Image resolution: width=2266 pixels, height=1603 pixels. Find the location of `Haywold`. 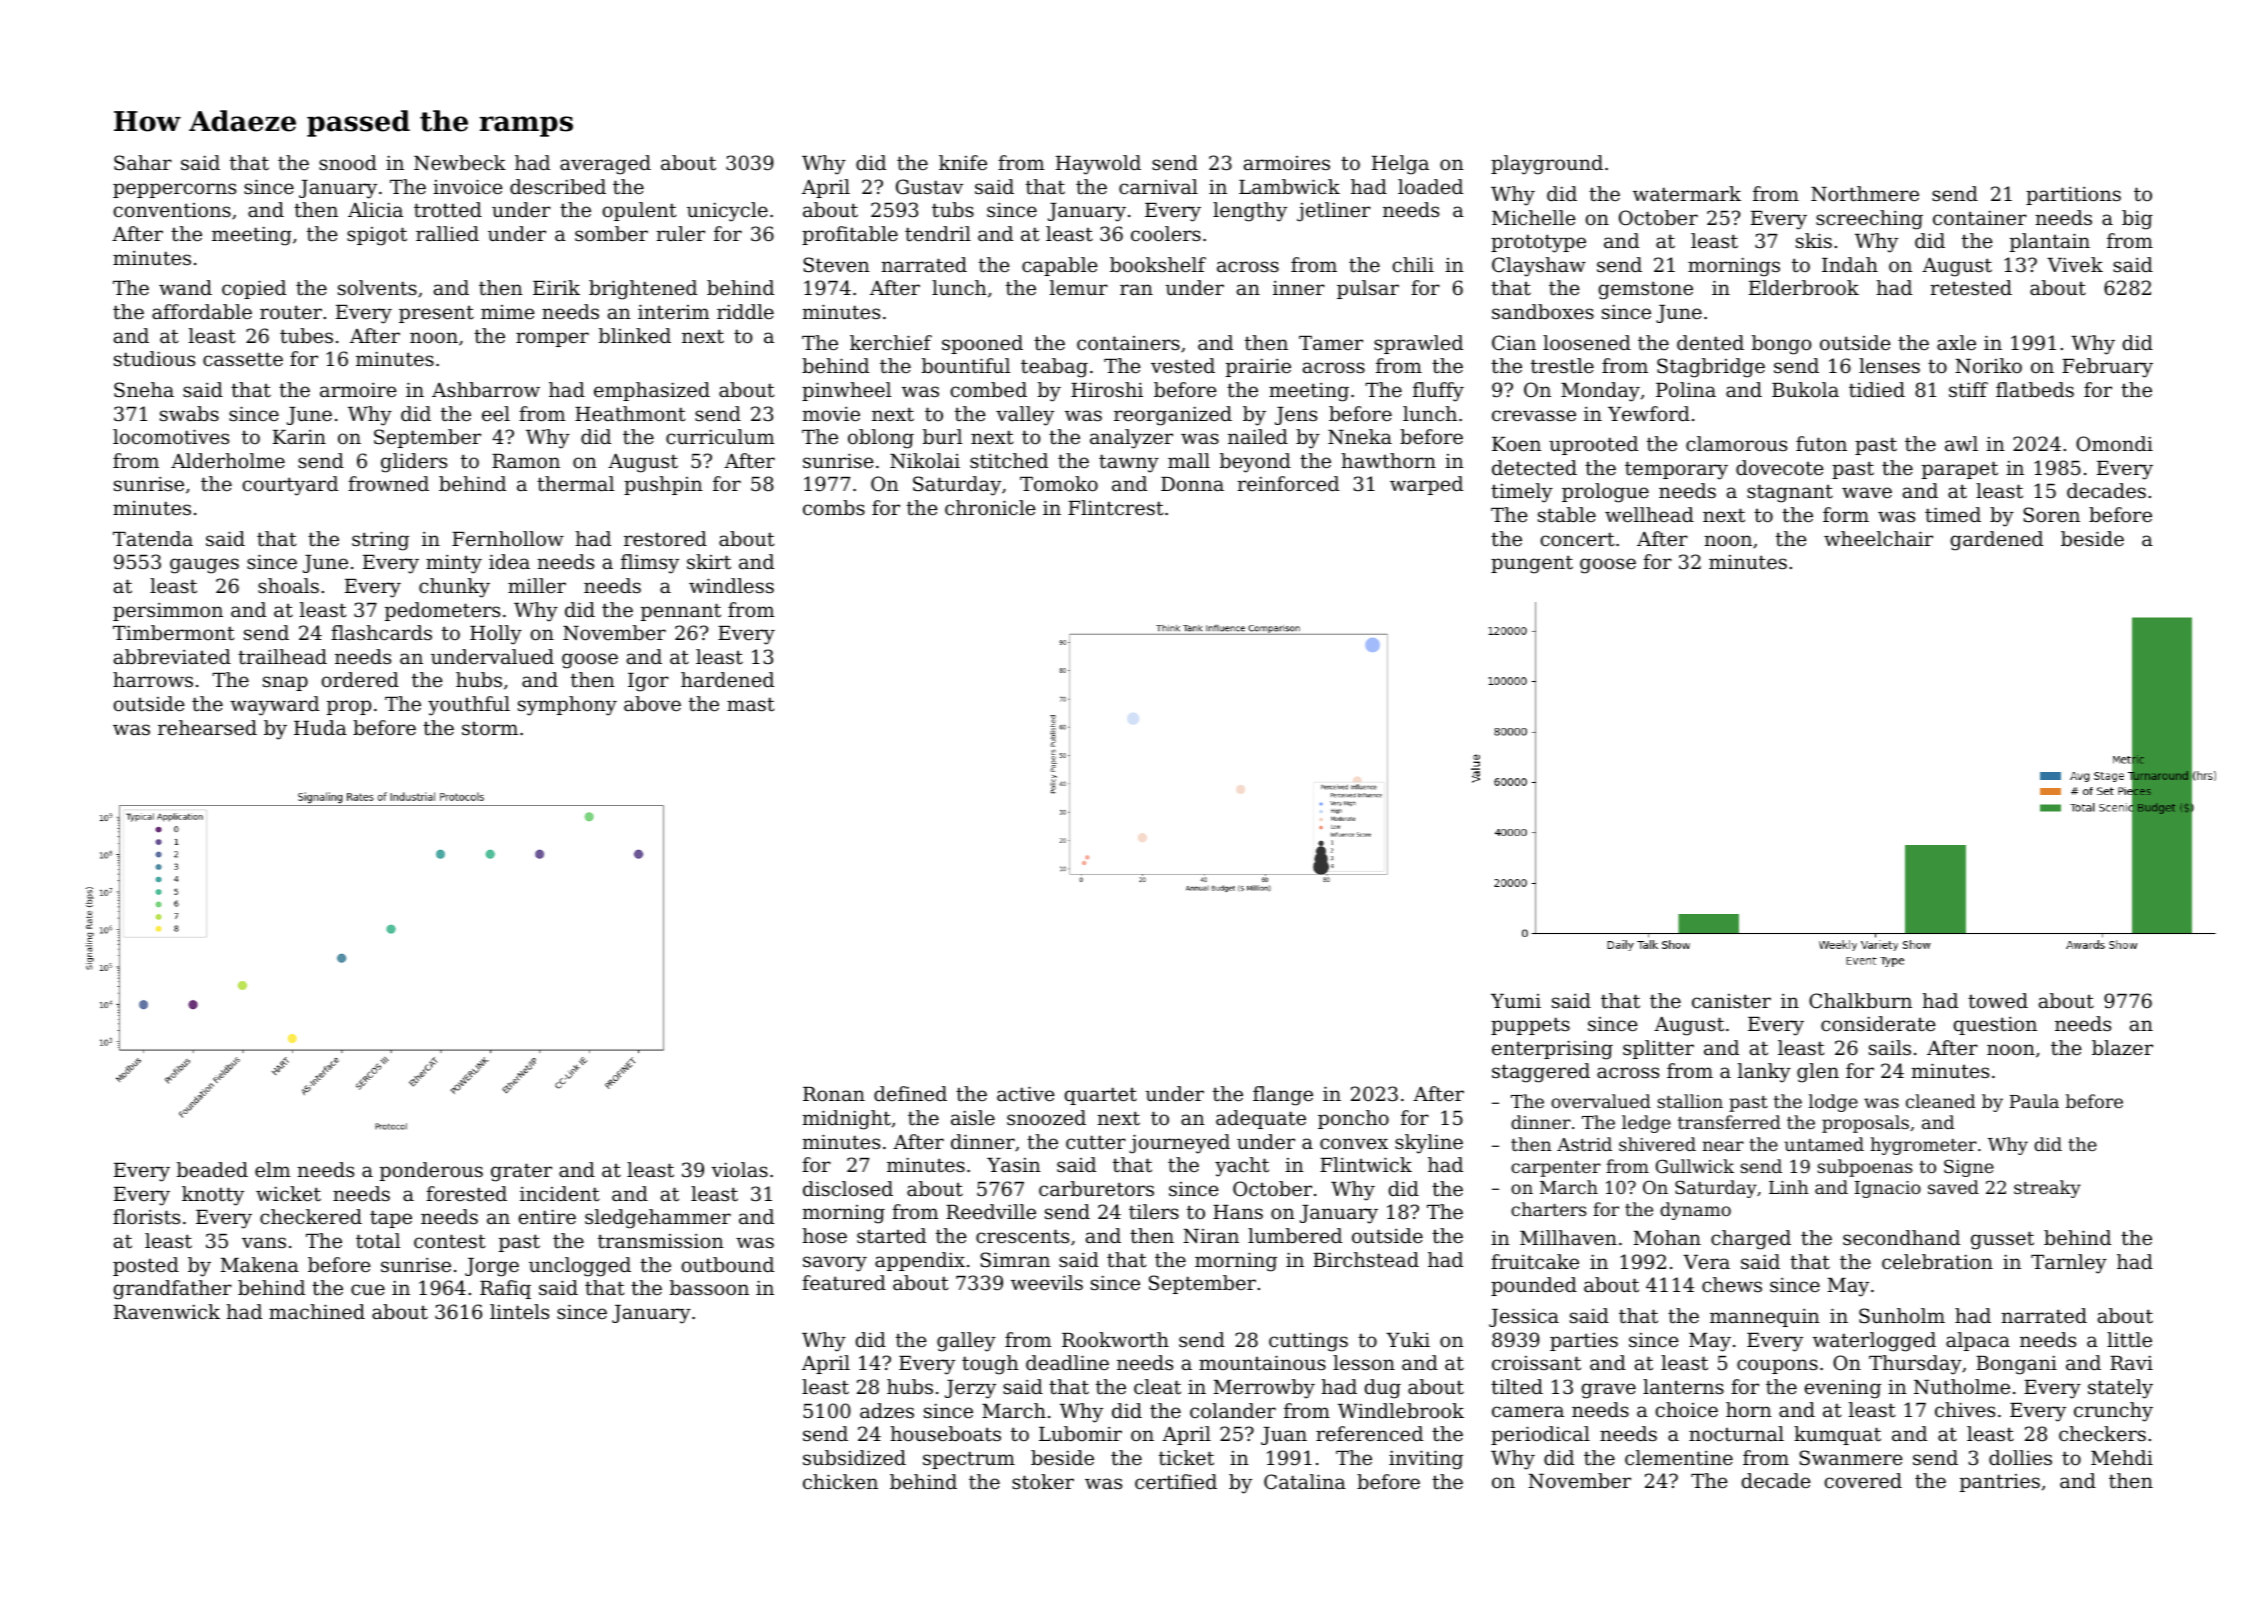

Haywold is located at coordinates (1098, 165).
